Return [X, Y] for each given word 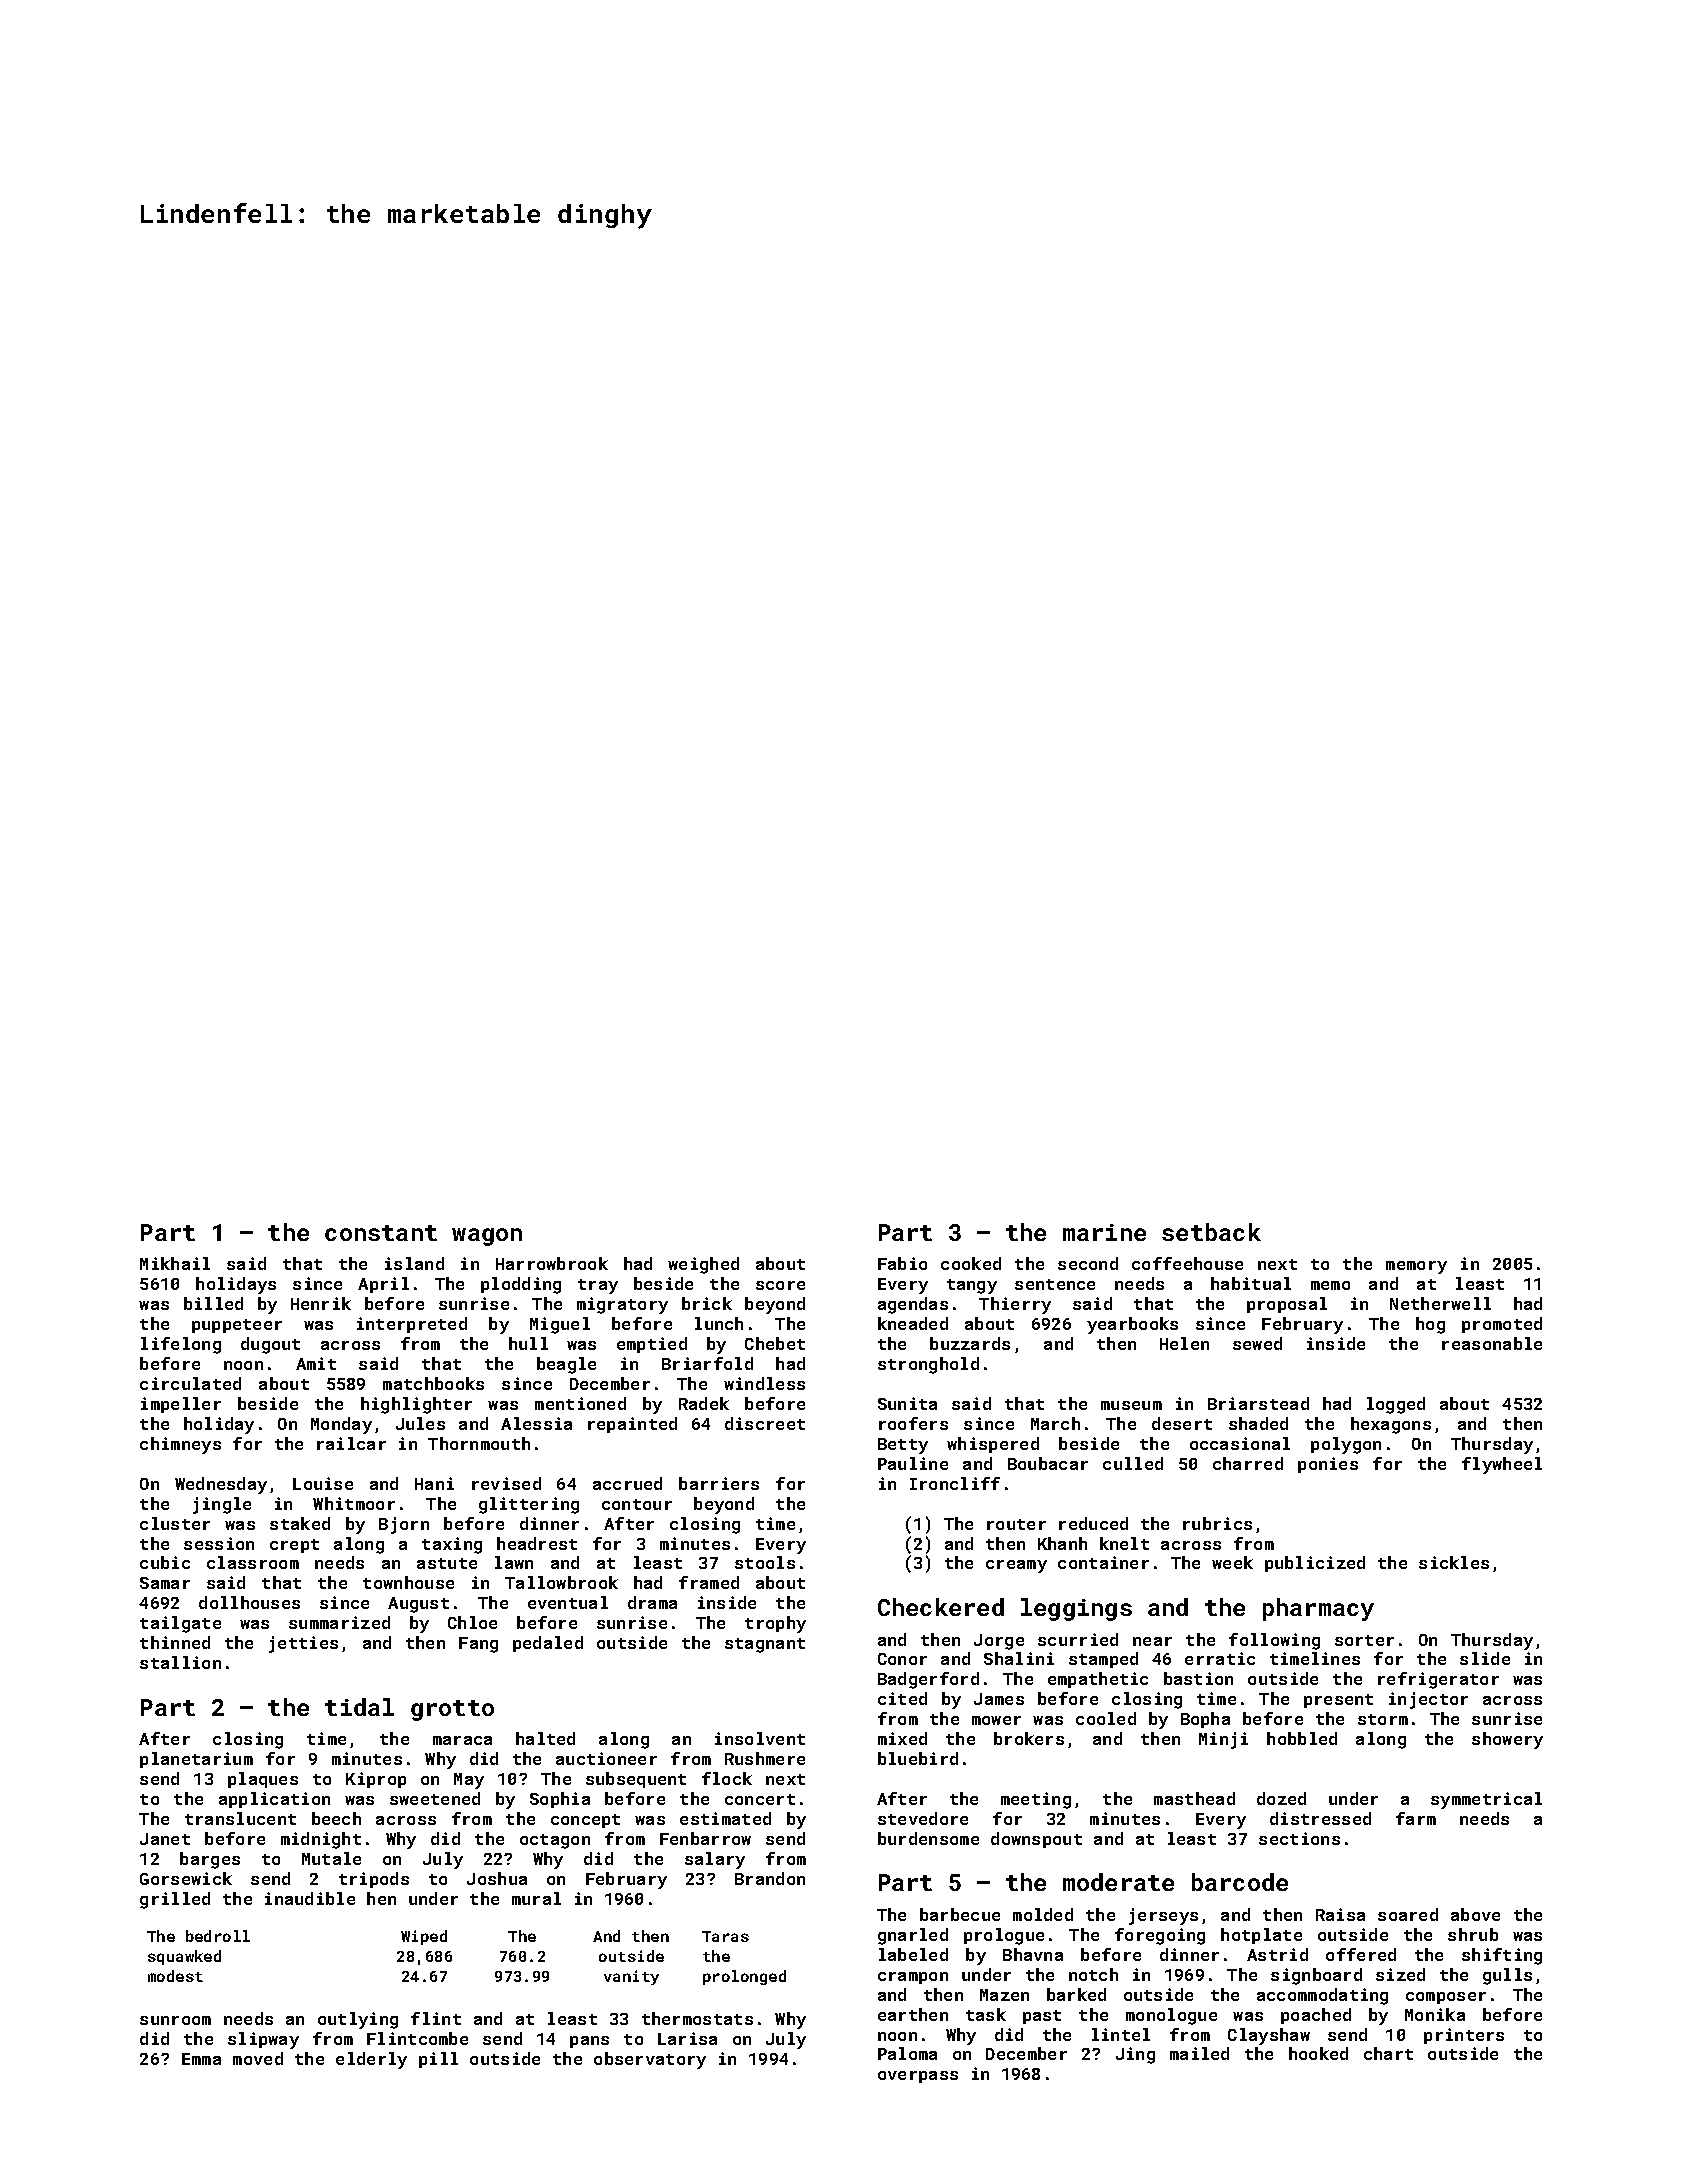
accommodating [1322, 1996]
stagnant [765, 1645]
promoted [1502, 1325]
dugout [270, 1345]
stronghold [928, 1365]
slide [1485, 1658]
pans [589, 2042]
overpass [918, 2077]
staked [300, 1523]
